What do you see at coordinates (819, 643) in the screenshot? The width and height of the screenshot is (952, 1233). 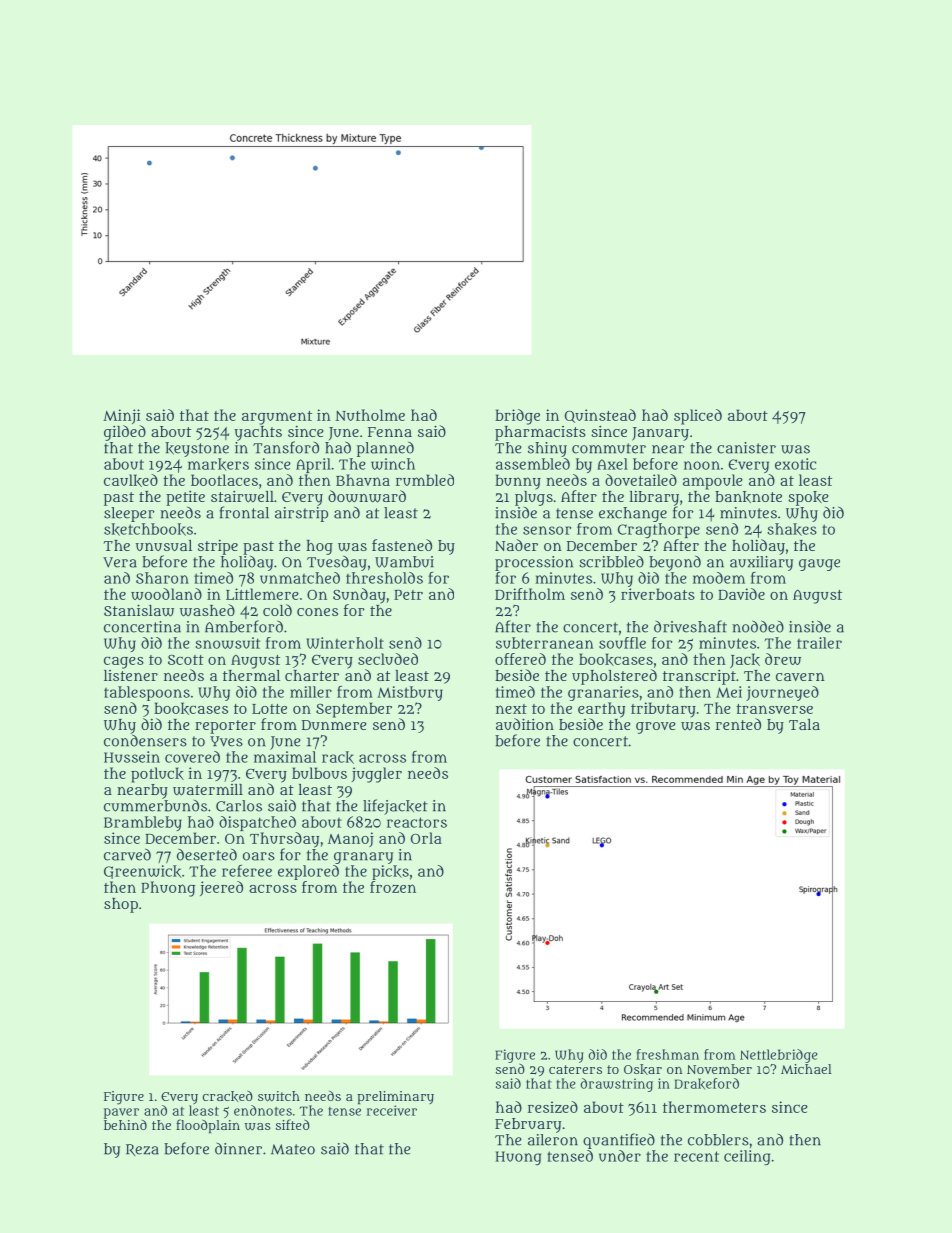 I see `trailer` at bounding box center [819, 643].
